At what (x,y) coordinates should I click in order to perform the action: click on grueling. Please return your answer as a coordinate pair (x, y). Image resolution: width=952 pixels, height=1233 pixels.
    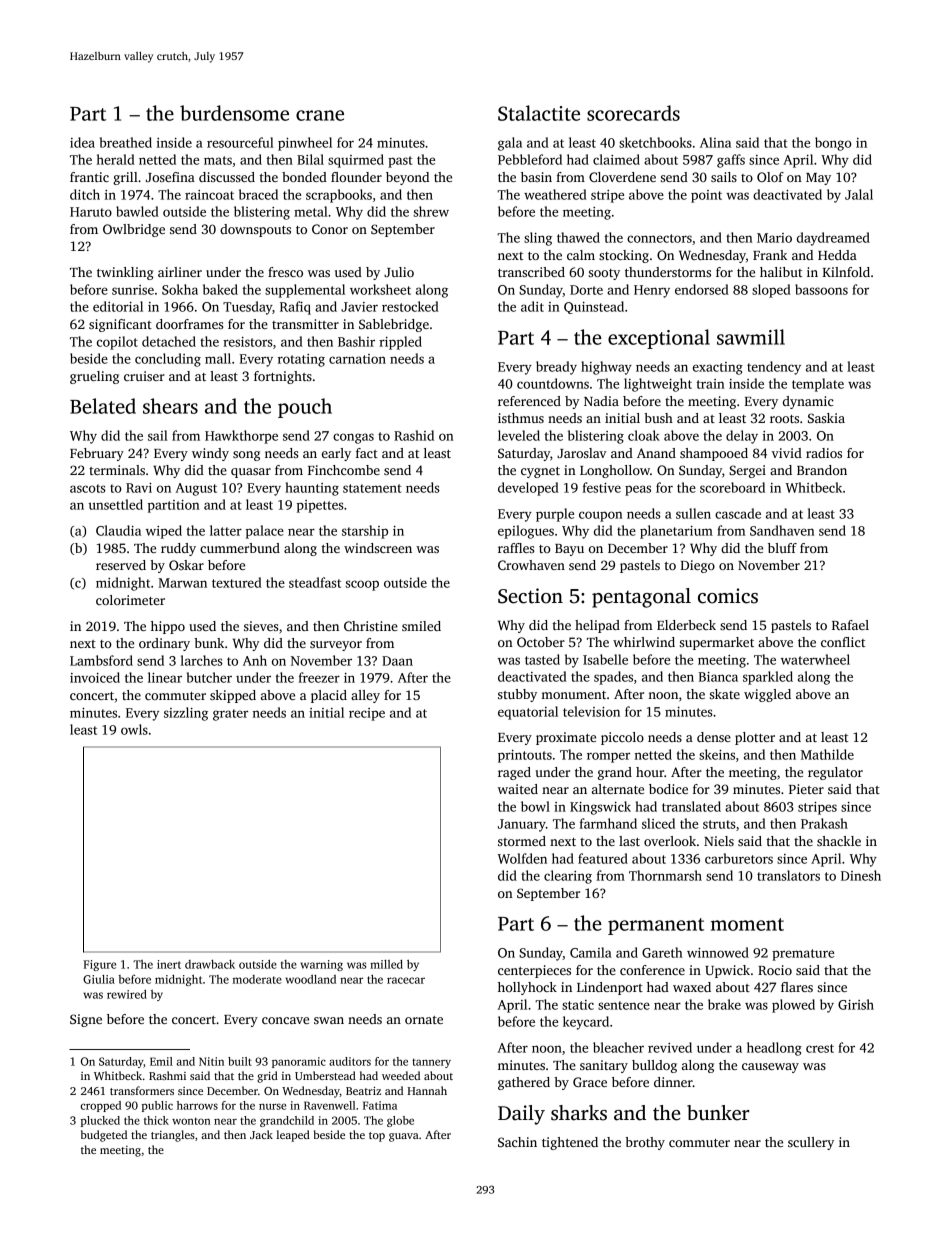
    Looking at the image, I should click on (94, 377).
